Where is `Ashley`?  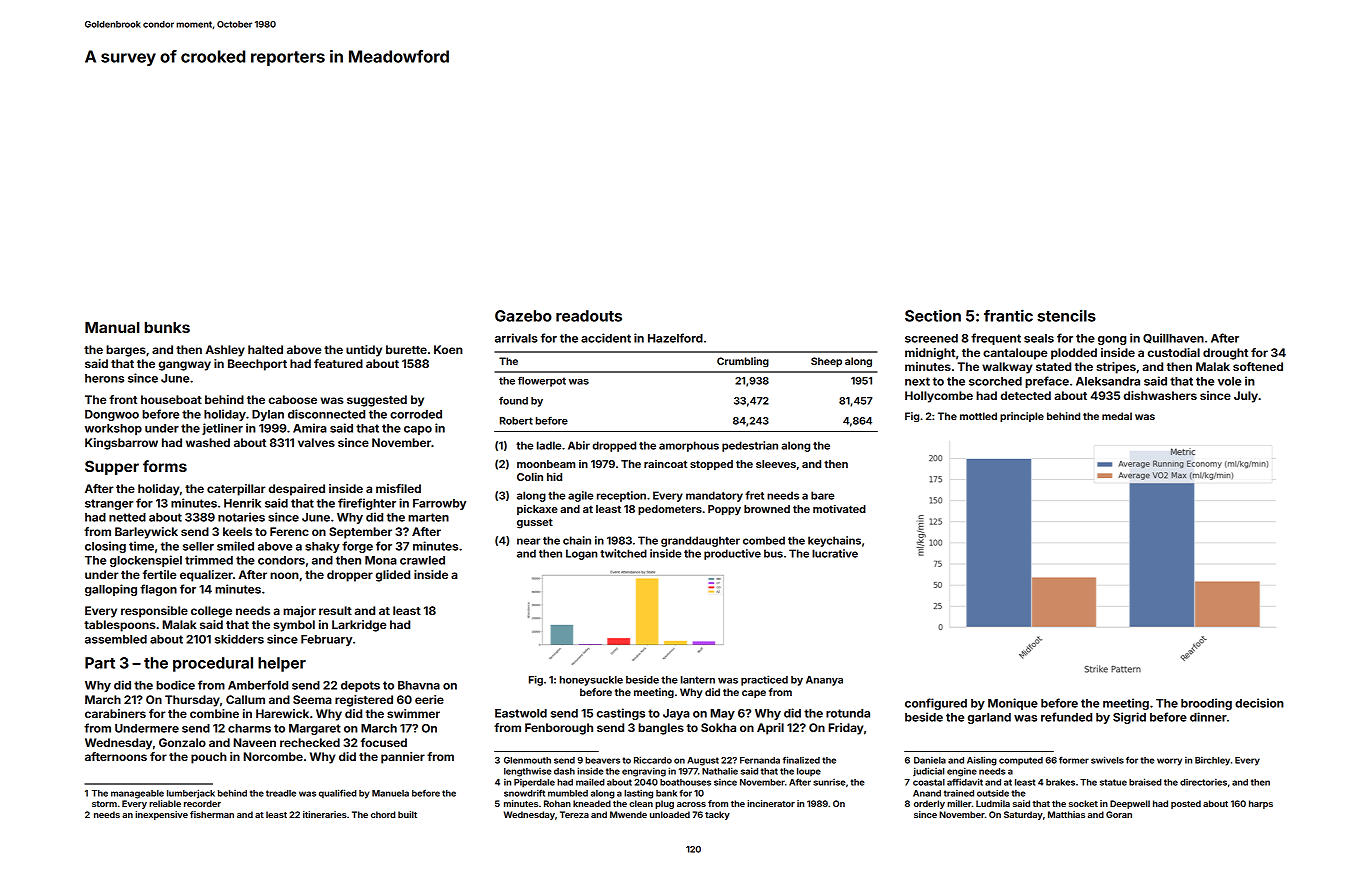 Ashley is located at coordinates (225, 351).
